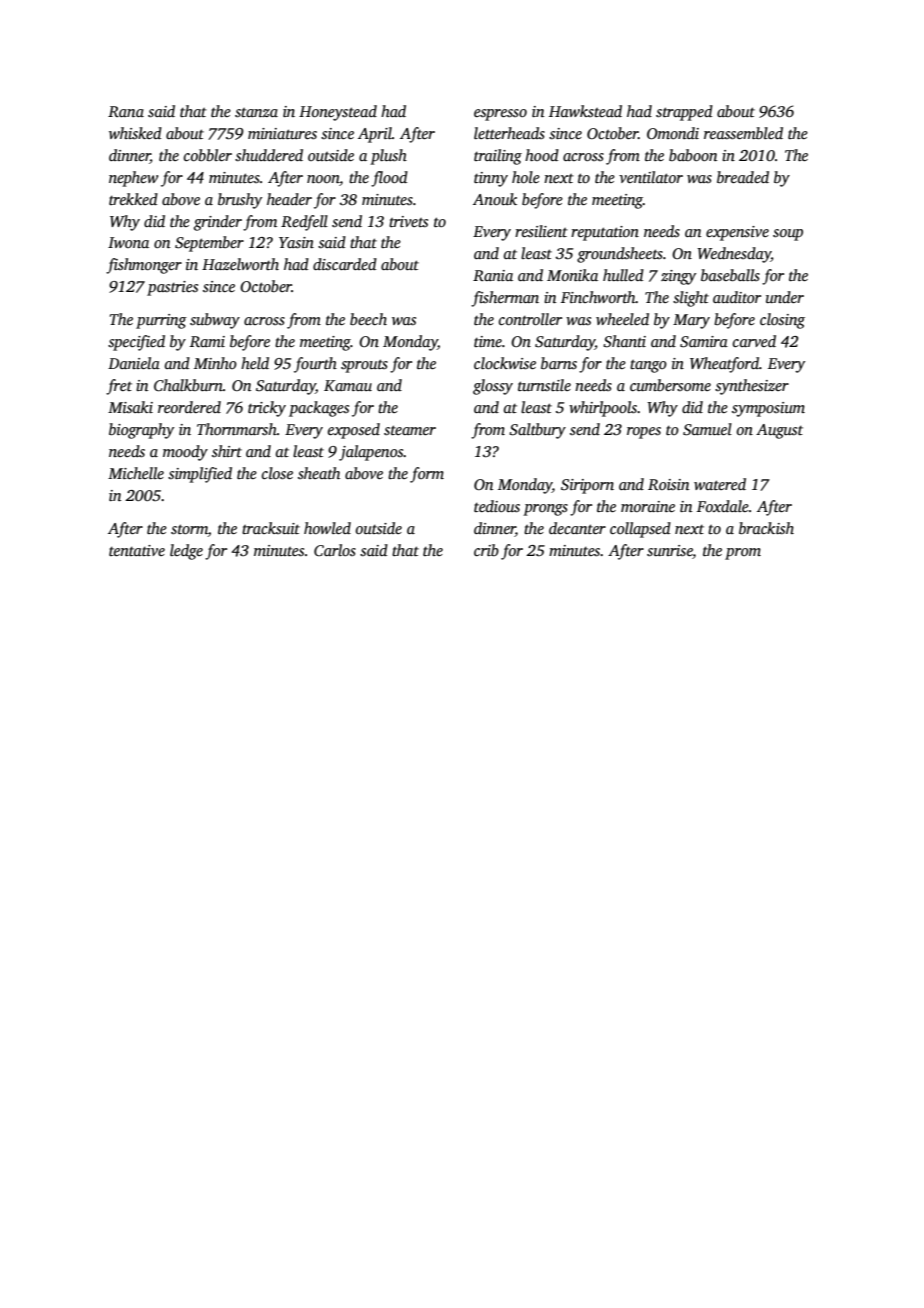 The image size is (924, 1308). What do you see at coordinates (720, 484) in the screenshot?
I see `watered` at bounding box center [720, 484].
